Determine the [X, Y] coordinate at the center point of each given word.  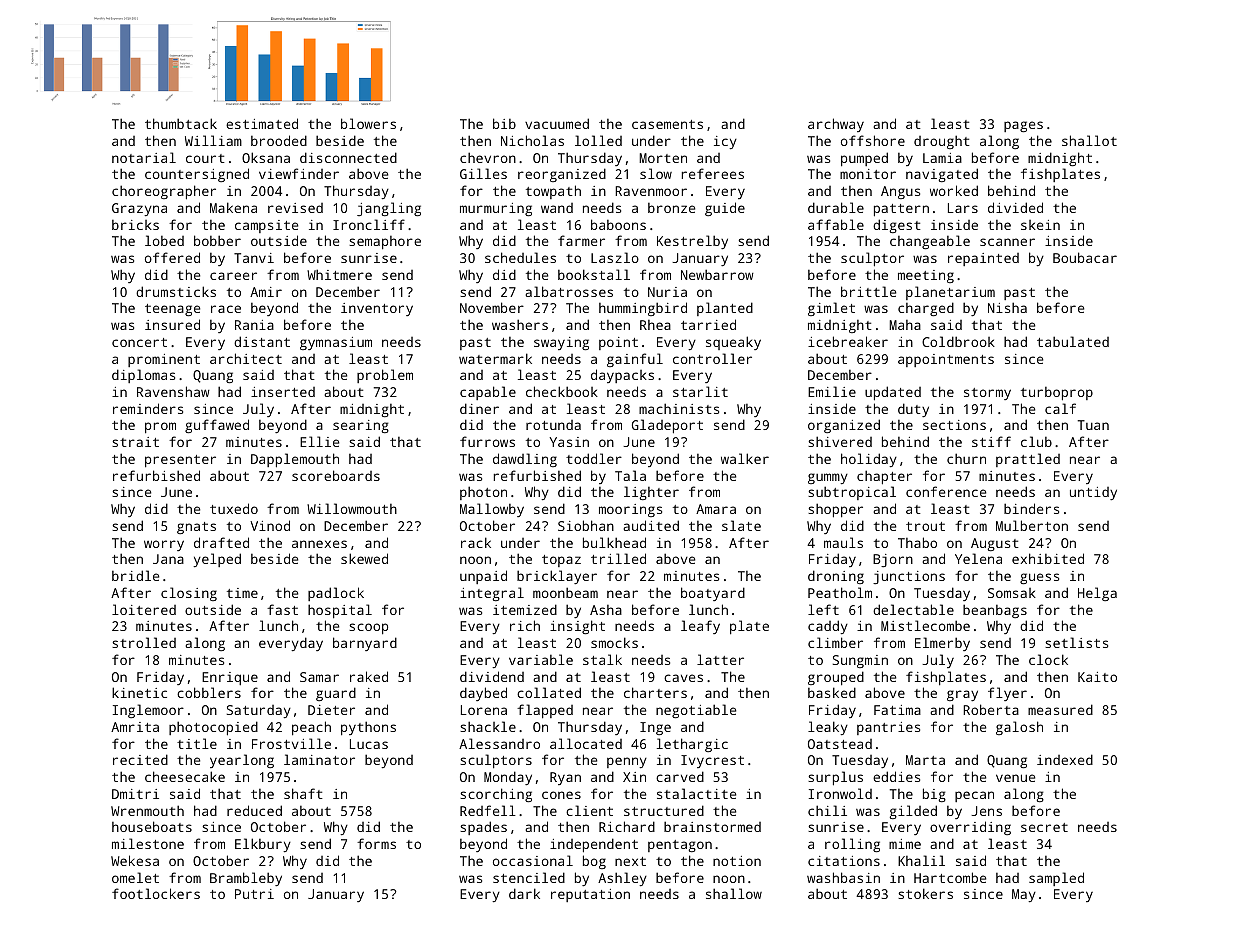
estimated [262, 123]
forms [376, 843]
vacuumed [557, 123]
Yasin [569, 442]
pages [1023, 126]
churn [966, 458]
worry [164, 545]
